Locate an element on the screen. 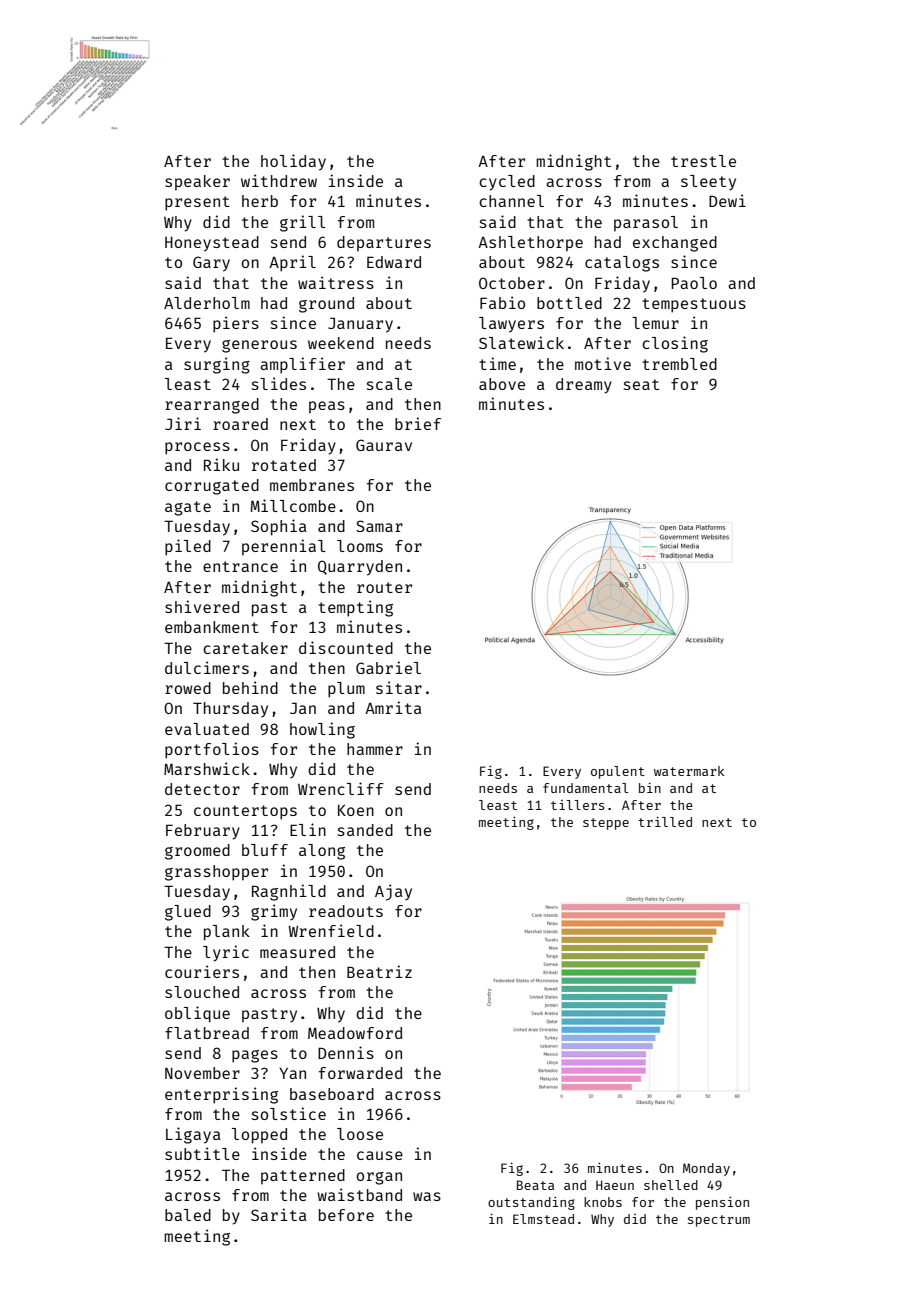 The height and width of the screenshot is (1311, 924). seat is located at coordinates (641, 384).
